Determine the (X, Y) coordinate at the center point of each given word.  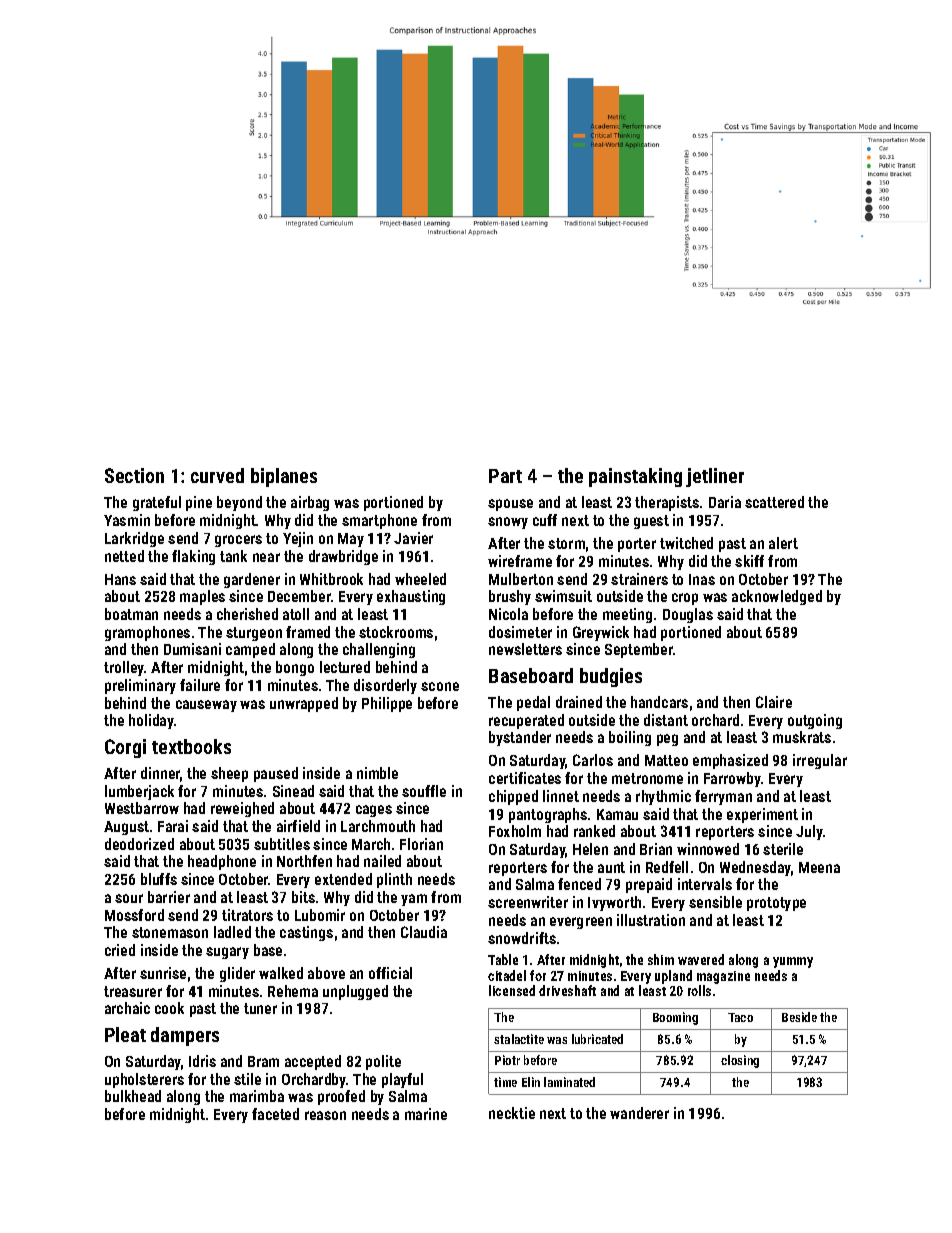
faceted (275, 1114)
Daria (725, 502)
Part (505, 476)
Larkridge (134, 539)
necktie (512, 1113)
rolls (699, 990)
